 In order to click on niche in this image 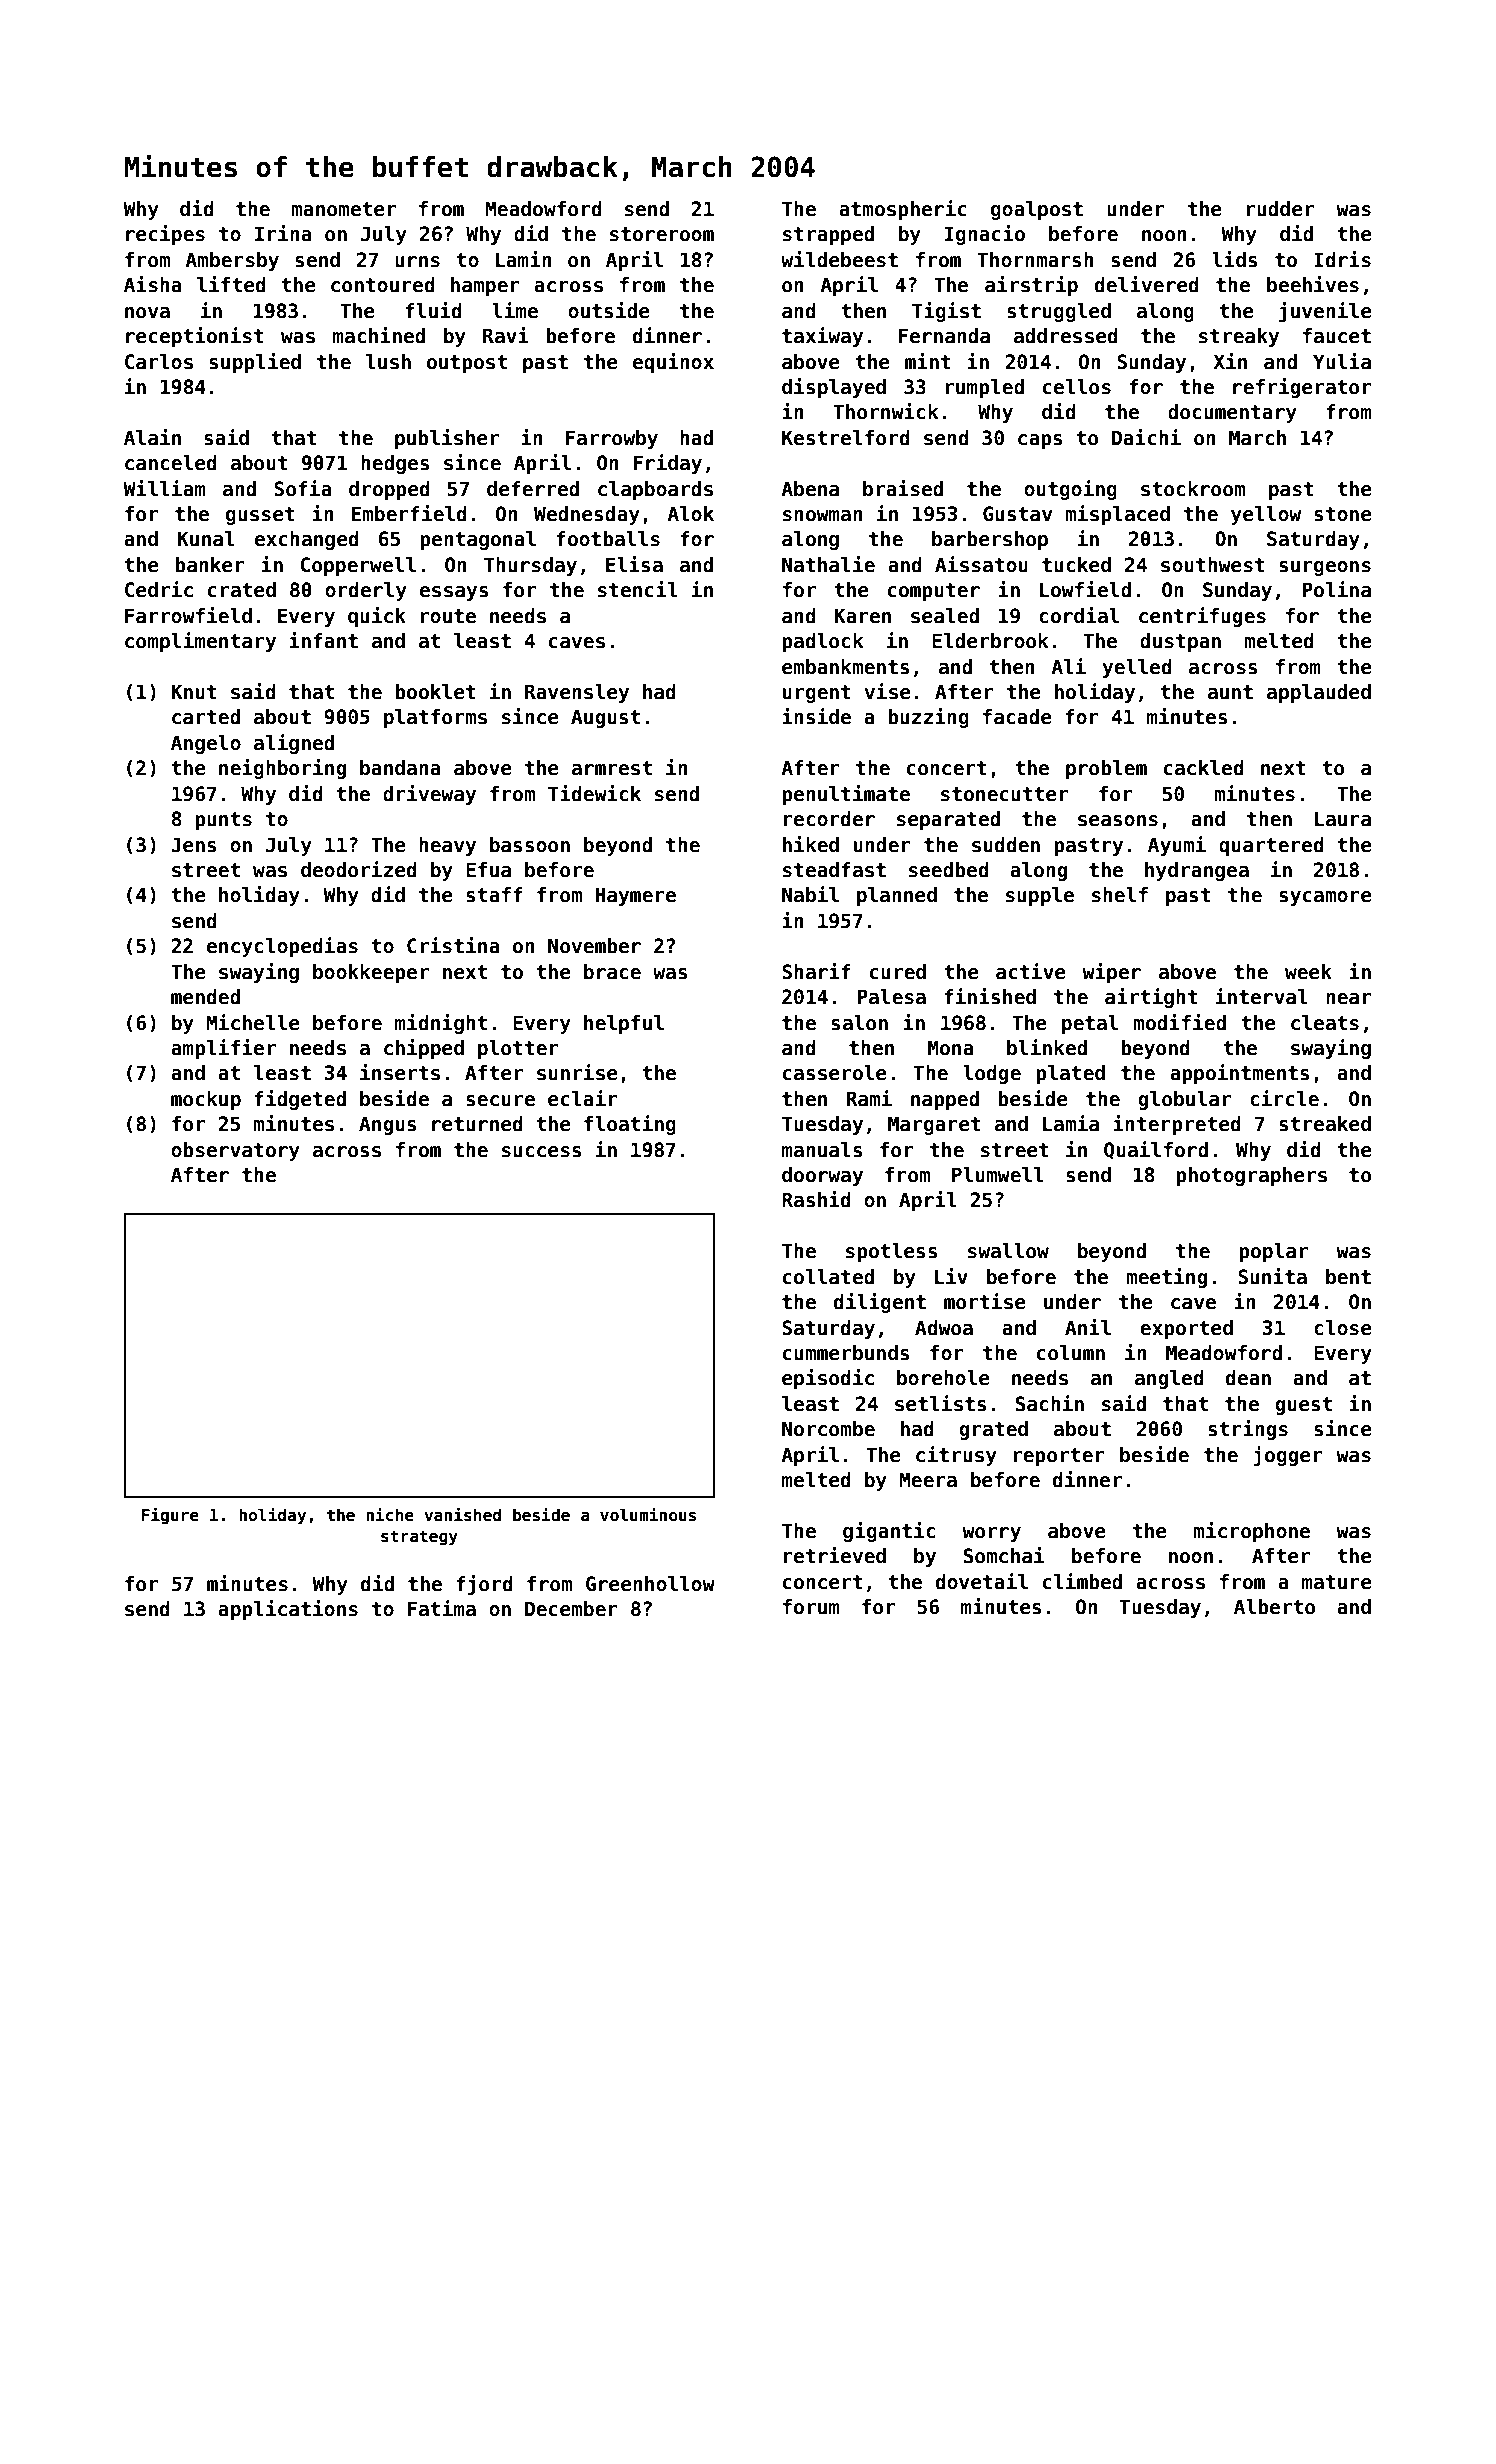, I will do `click(390, 1515)`.
